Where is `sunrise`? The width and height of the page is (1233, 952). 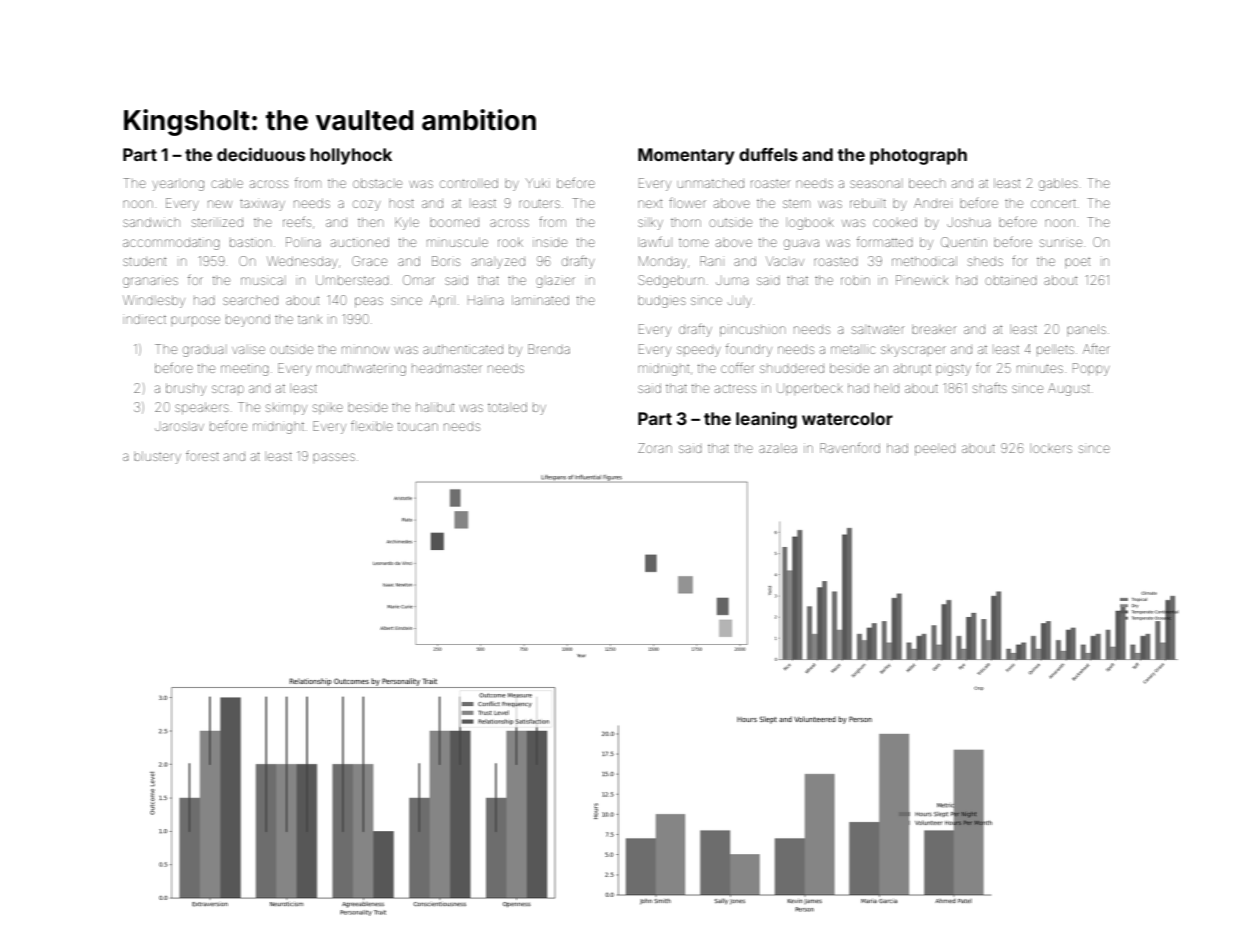 sunrise is located at coordinates (1061, 243).
